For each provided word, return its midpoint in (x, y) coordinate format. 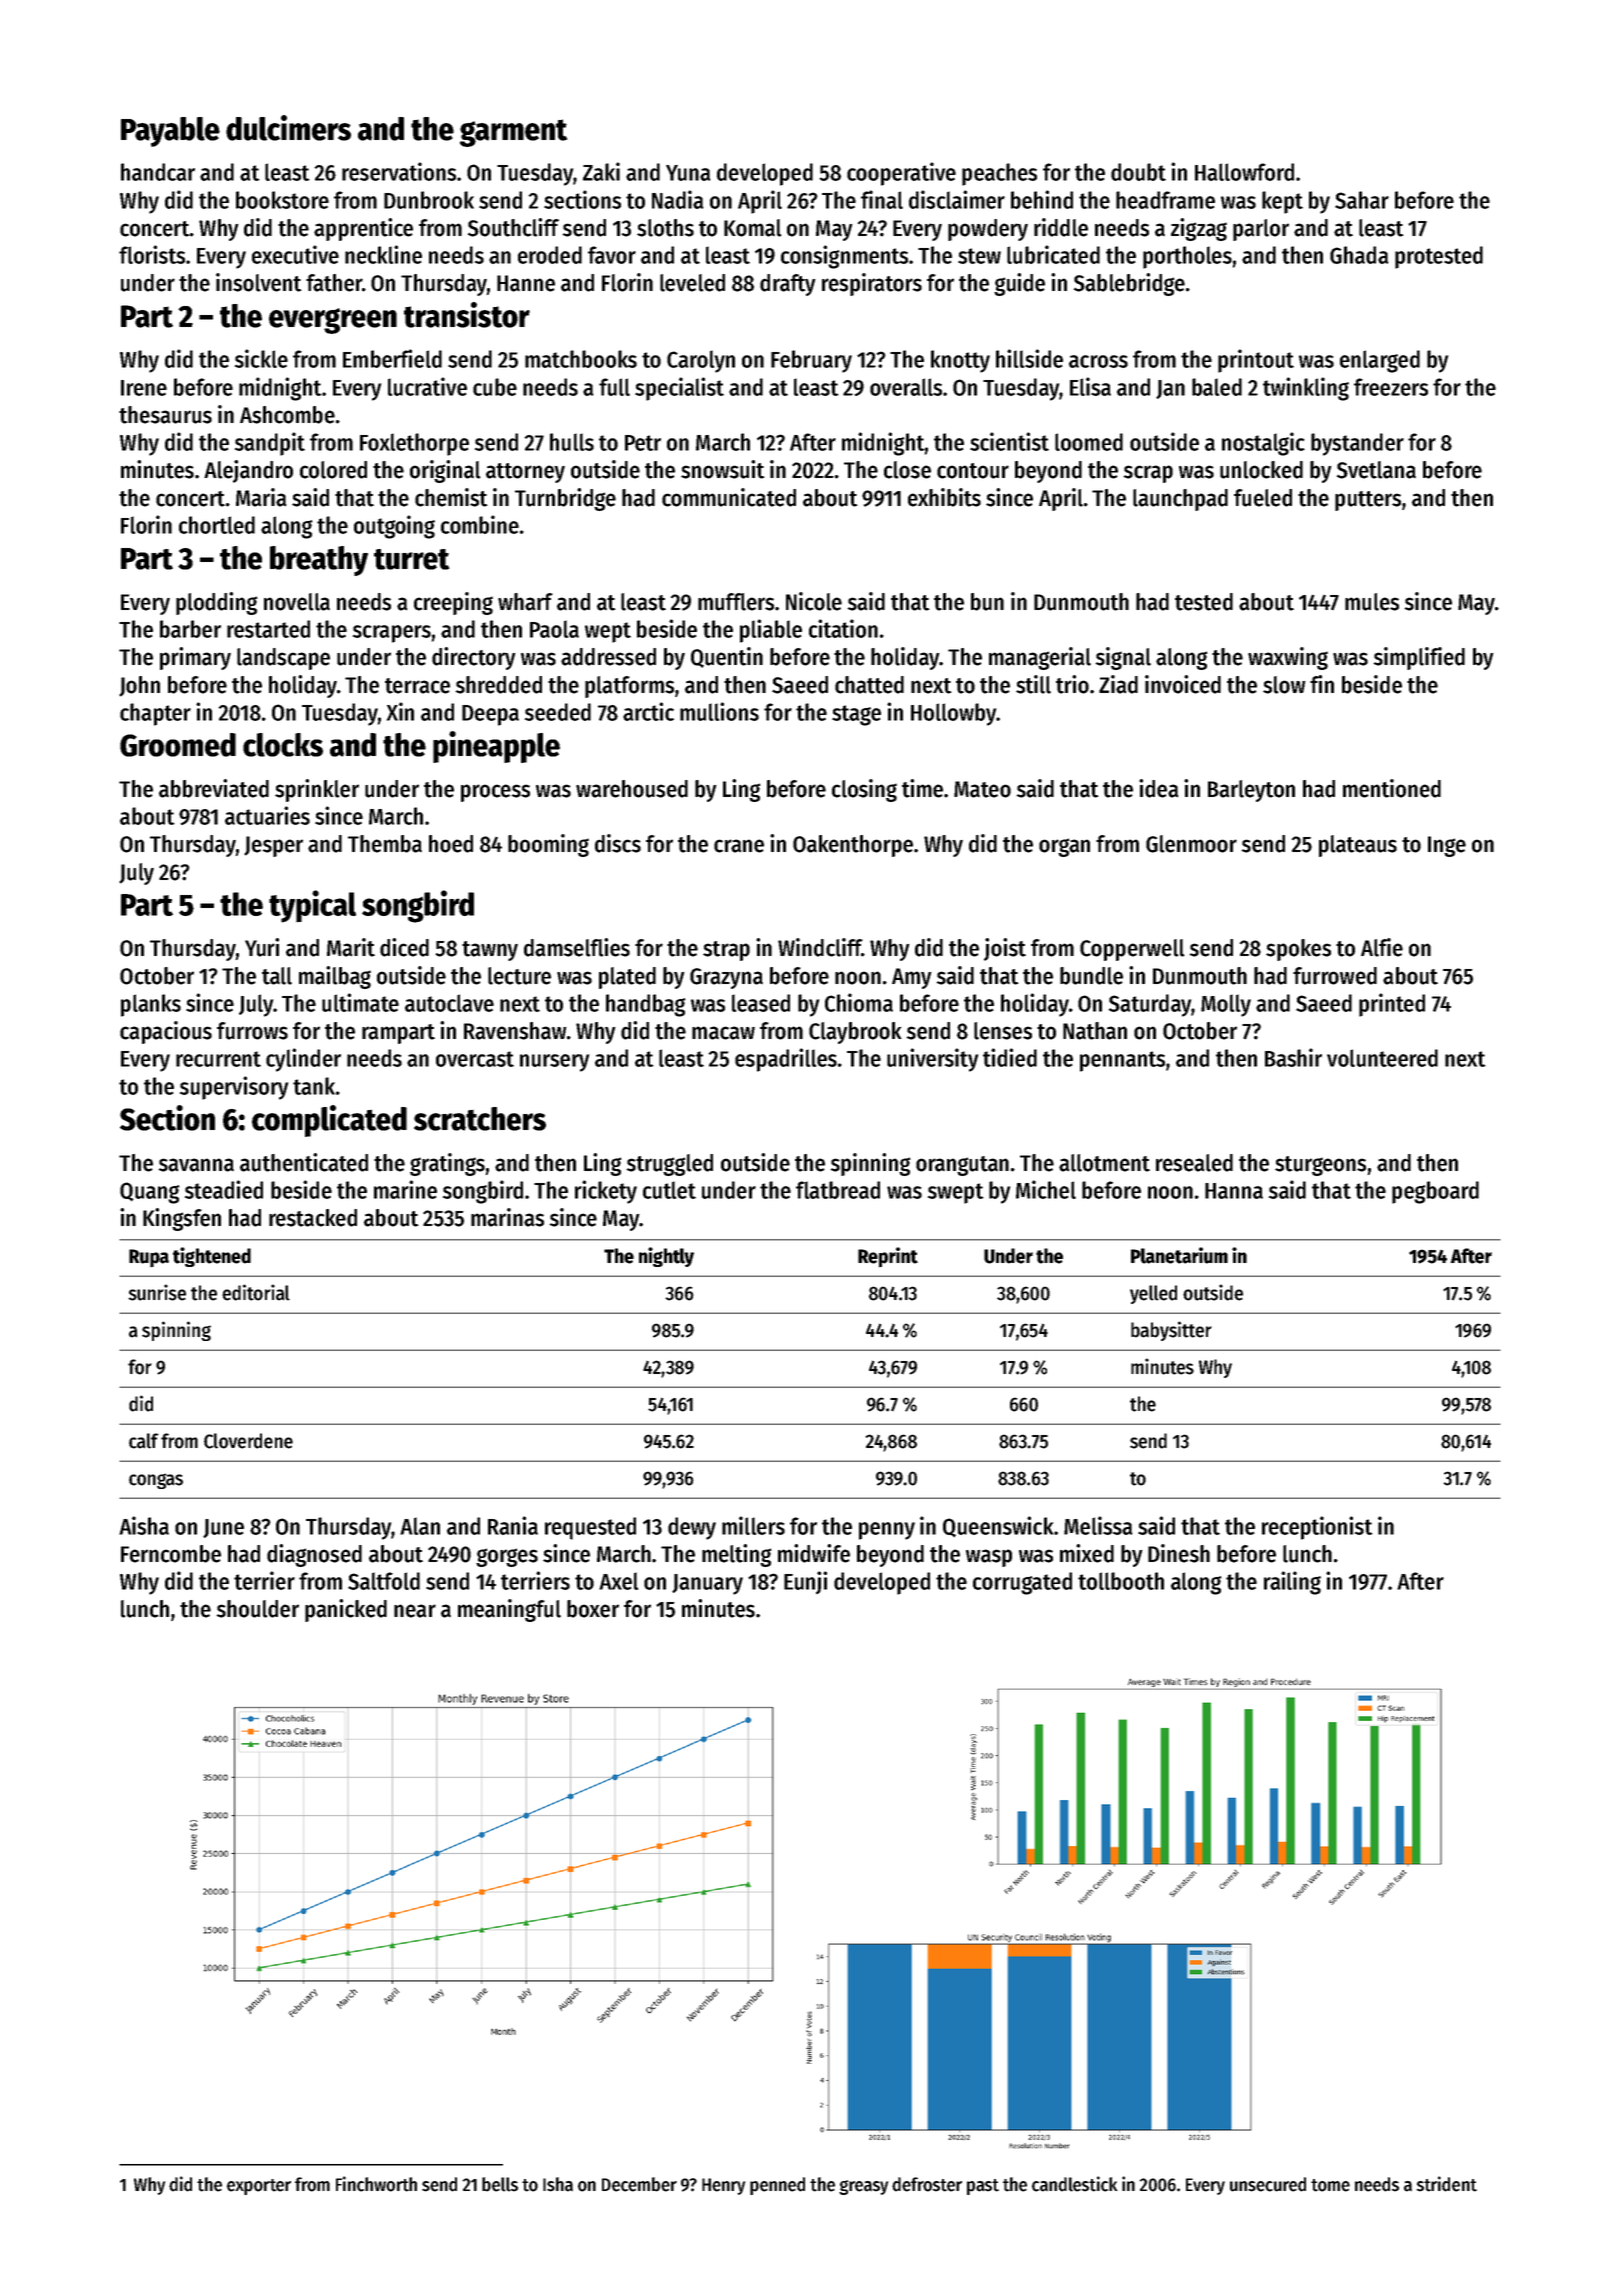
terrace (417, 686)
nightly (666, 1257)
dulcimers (288, 128)
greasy (863, 2187)
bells (500, 2184)
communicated (729, 497)
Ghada (1359, 255)
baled (1217, 387)
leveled (692, 283)
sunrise (157, 1292)
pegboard (1435, 1192)
